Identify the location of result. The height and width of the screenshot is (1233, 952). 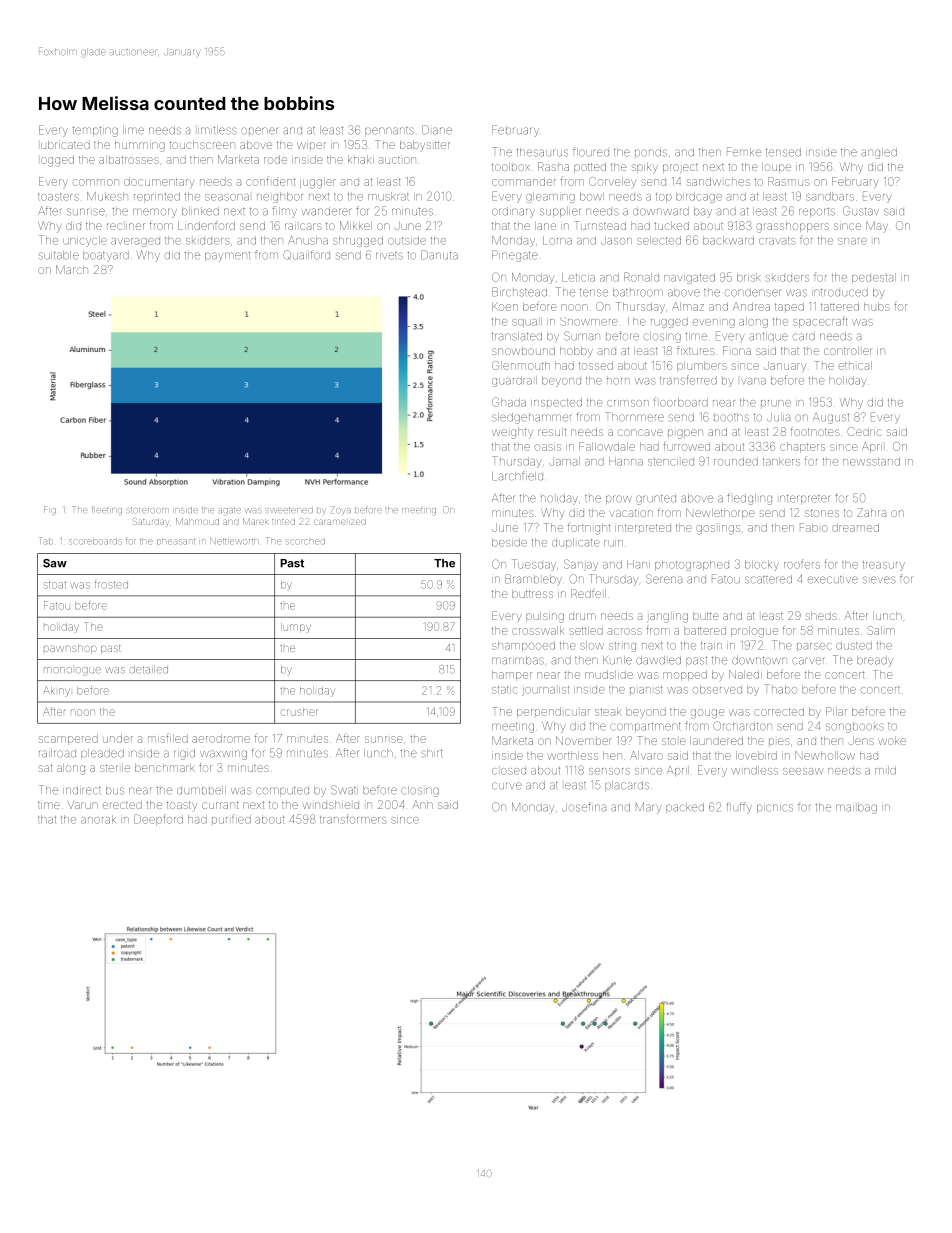
(552, 432).
